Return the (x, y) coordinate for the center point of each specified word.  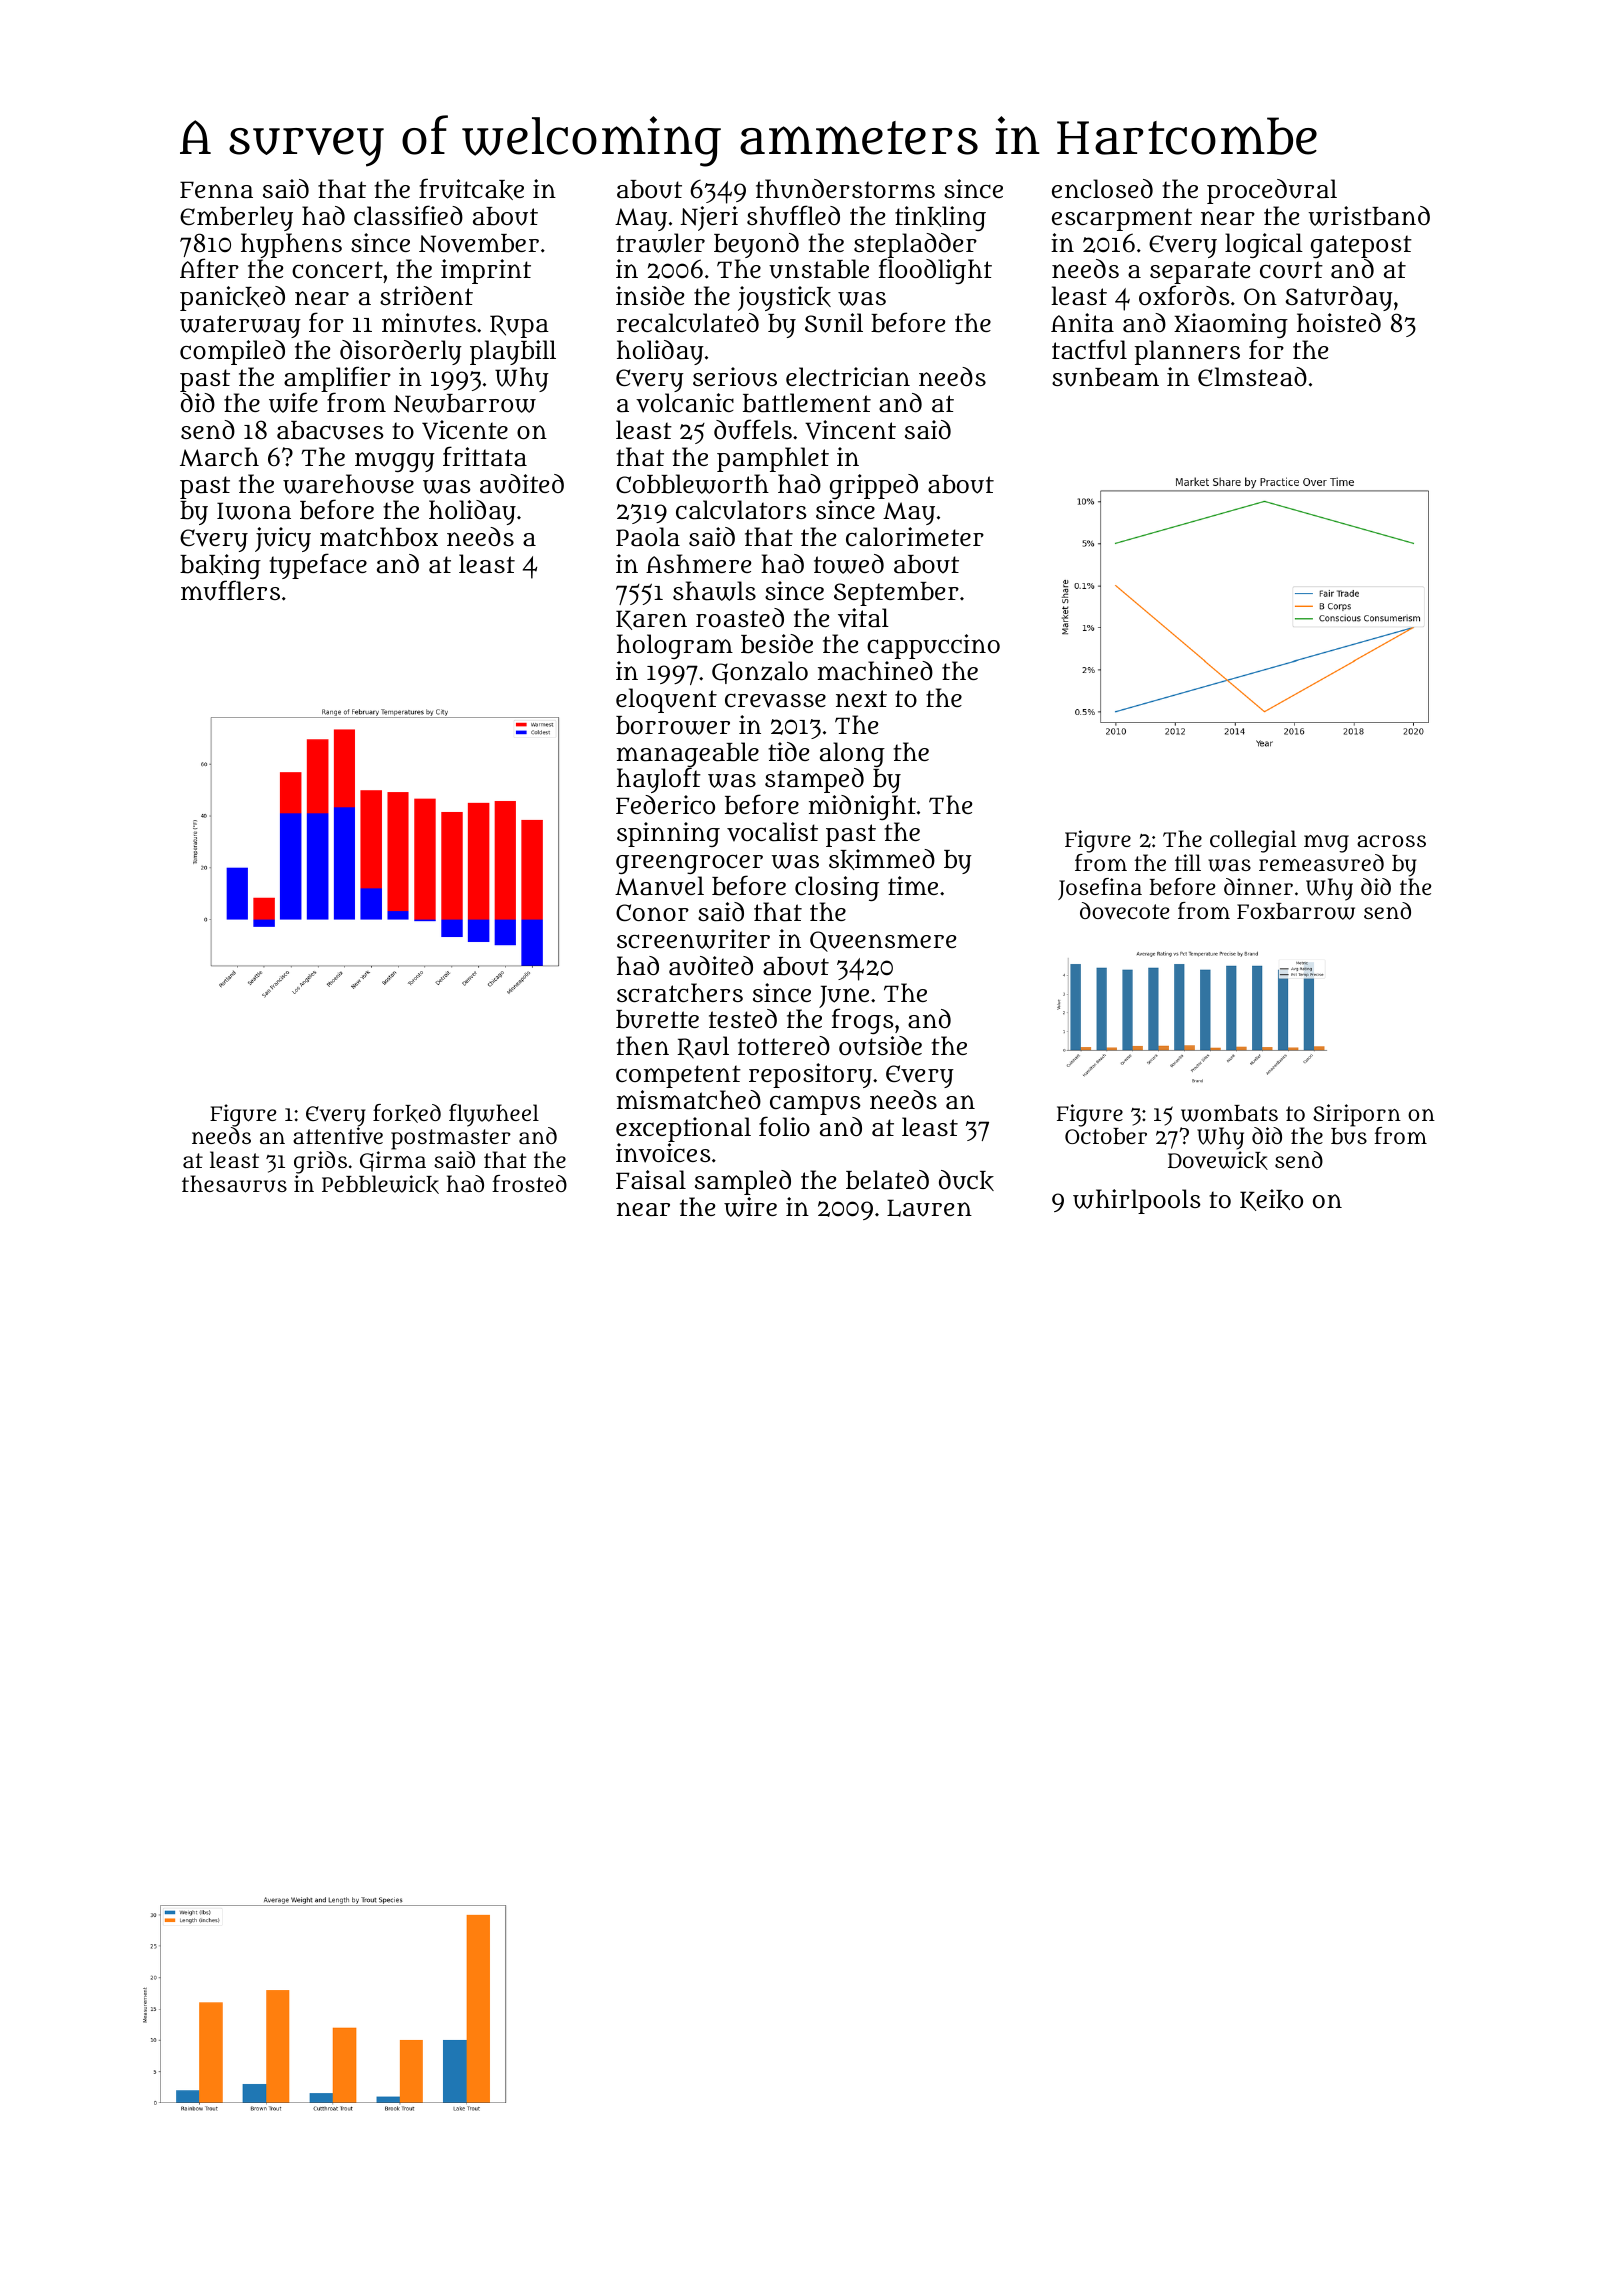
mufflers (230, 590)
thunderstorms (845, 189)
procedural (1272, 191)
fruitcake (471, 189)
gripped (874, 486)
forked (407, 1113)
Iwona (254, 511)
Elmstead (1252, 377)
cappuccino (933, 646)
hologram (675, 646)
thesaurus (234, 1184)
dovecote (1124, 911)
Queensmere (883, 941)
